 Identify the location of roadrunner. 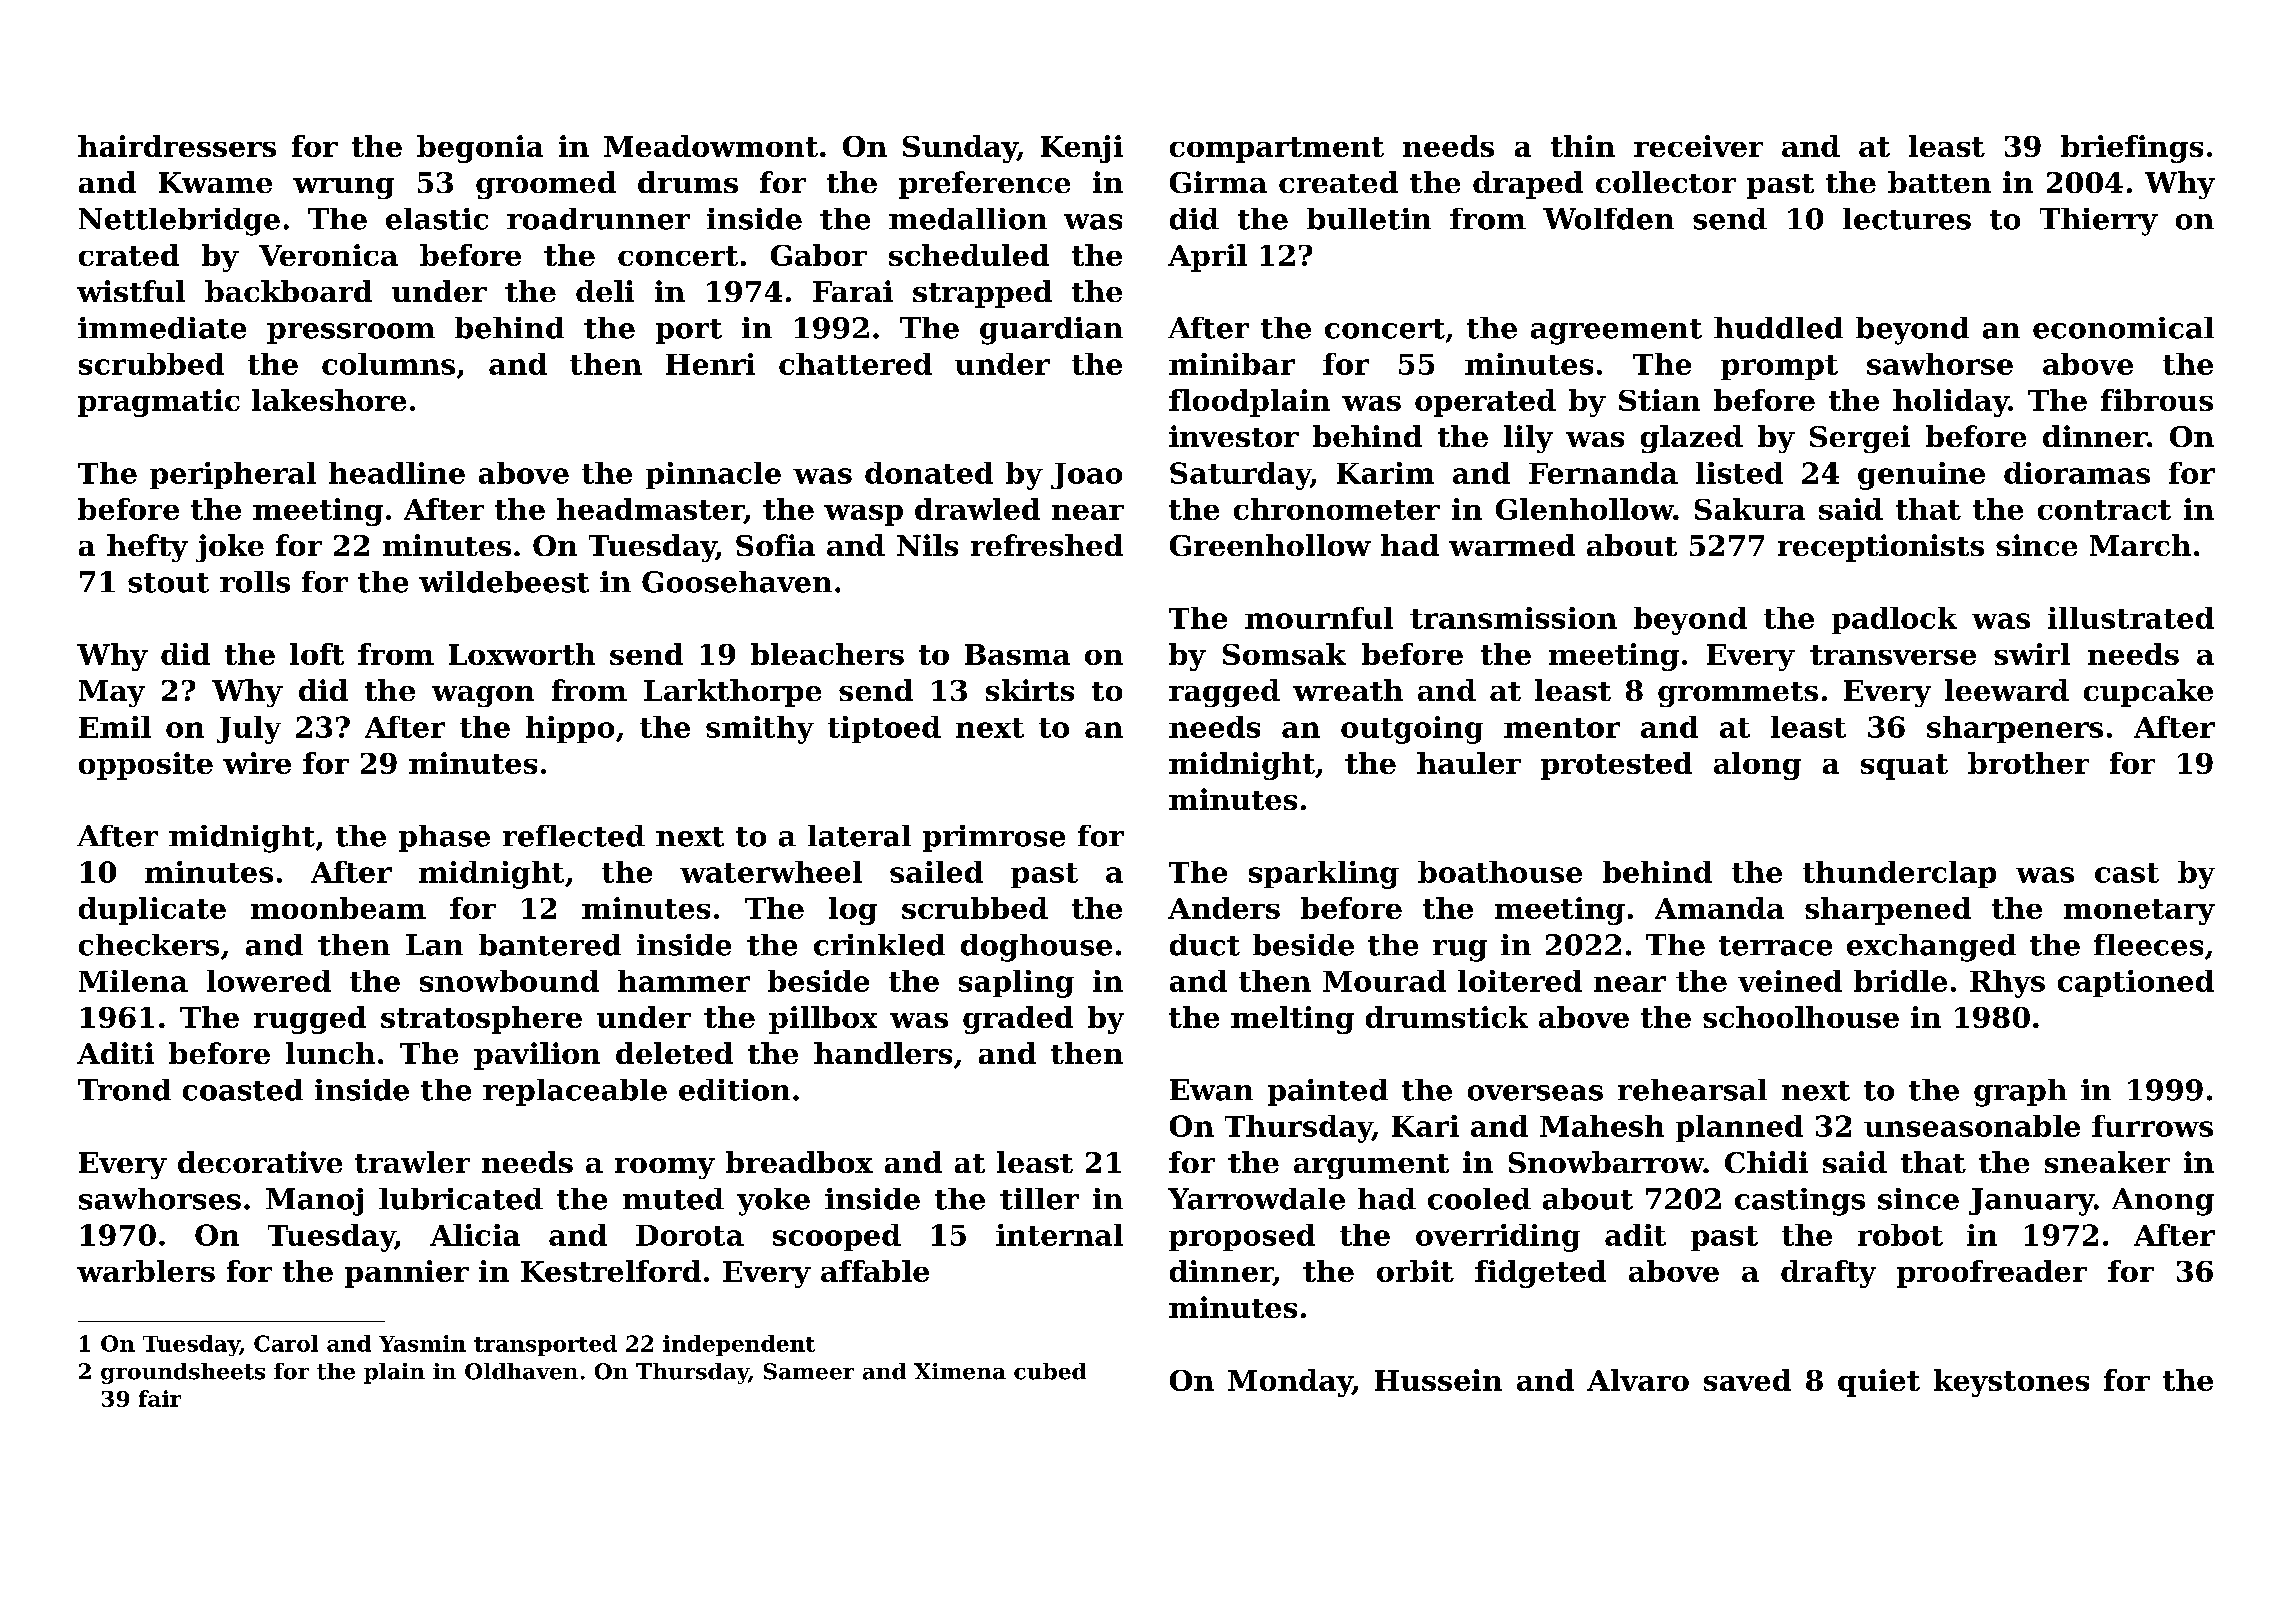
(598, 219).
